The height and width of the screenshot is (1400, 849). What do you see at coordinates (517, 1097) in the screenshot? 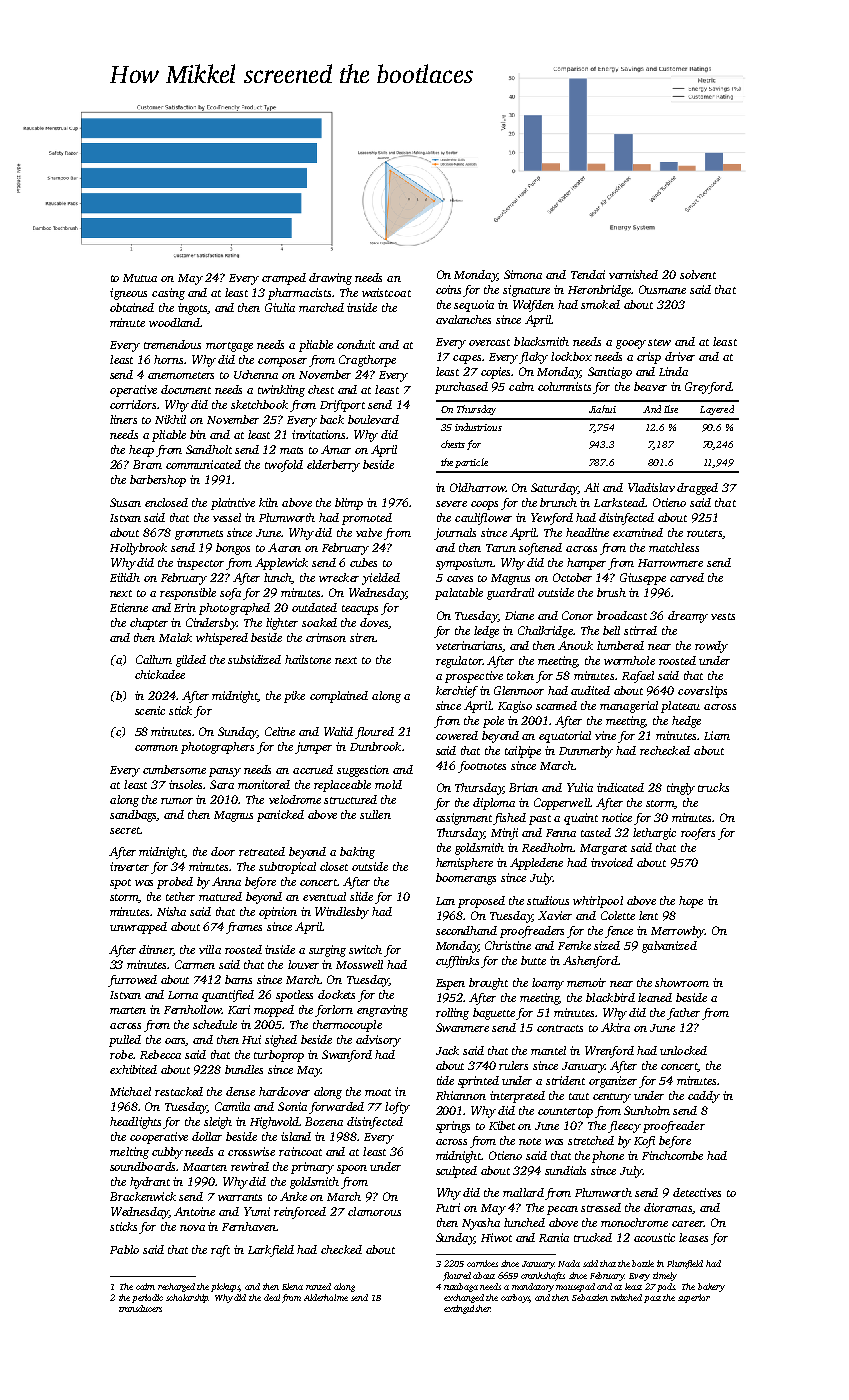
I see `interpreted` at bounding box center [517, 1097].
